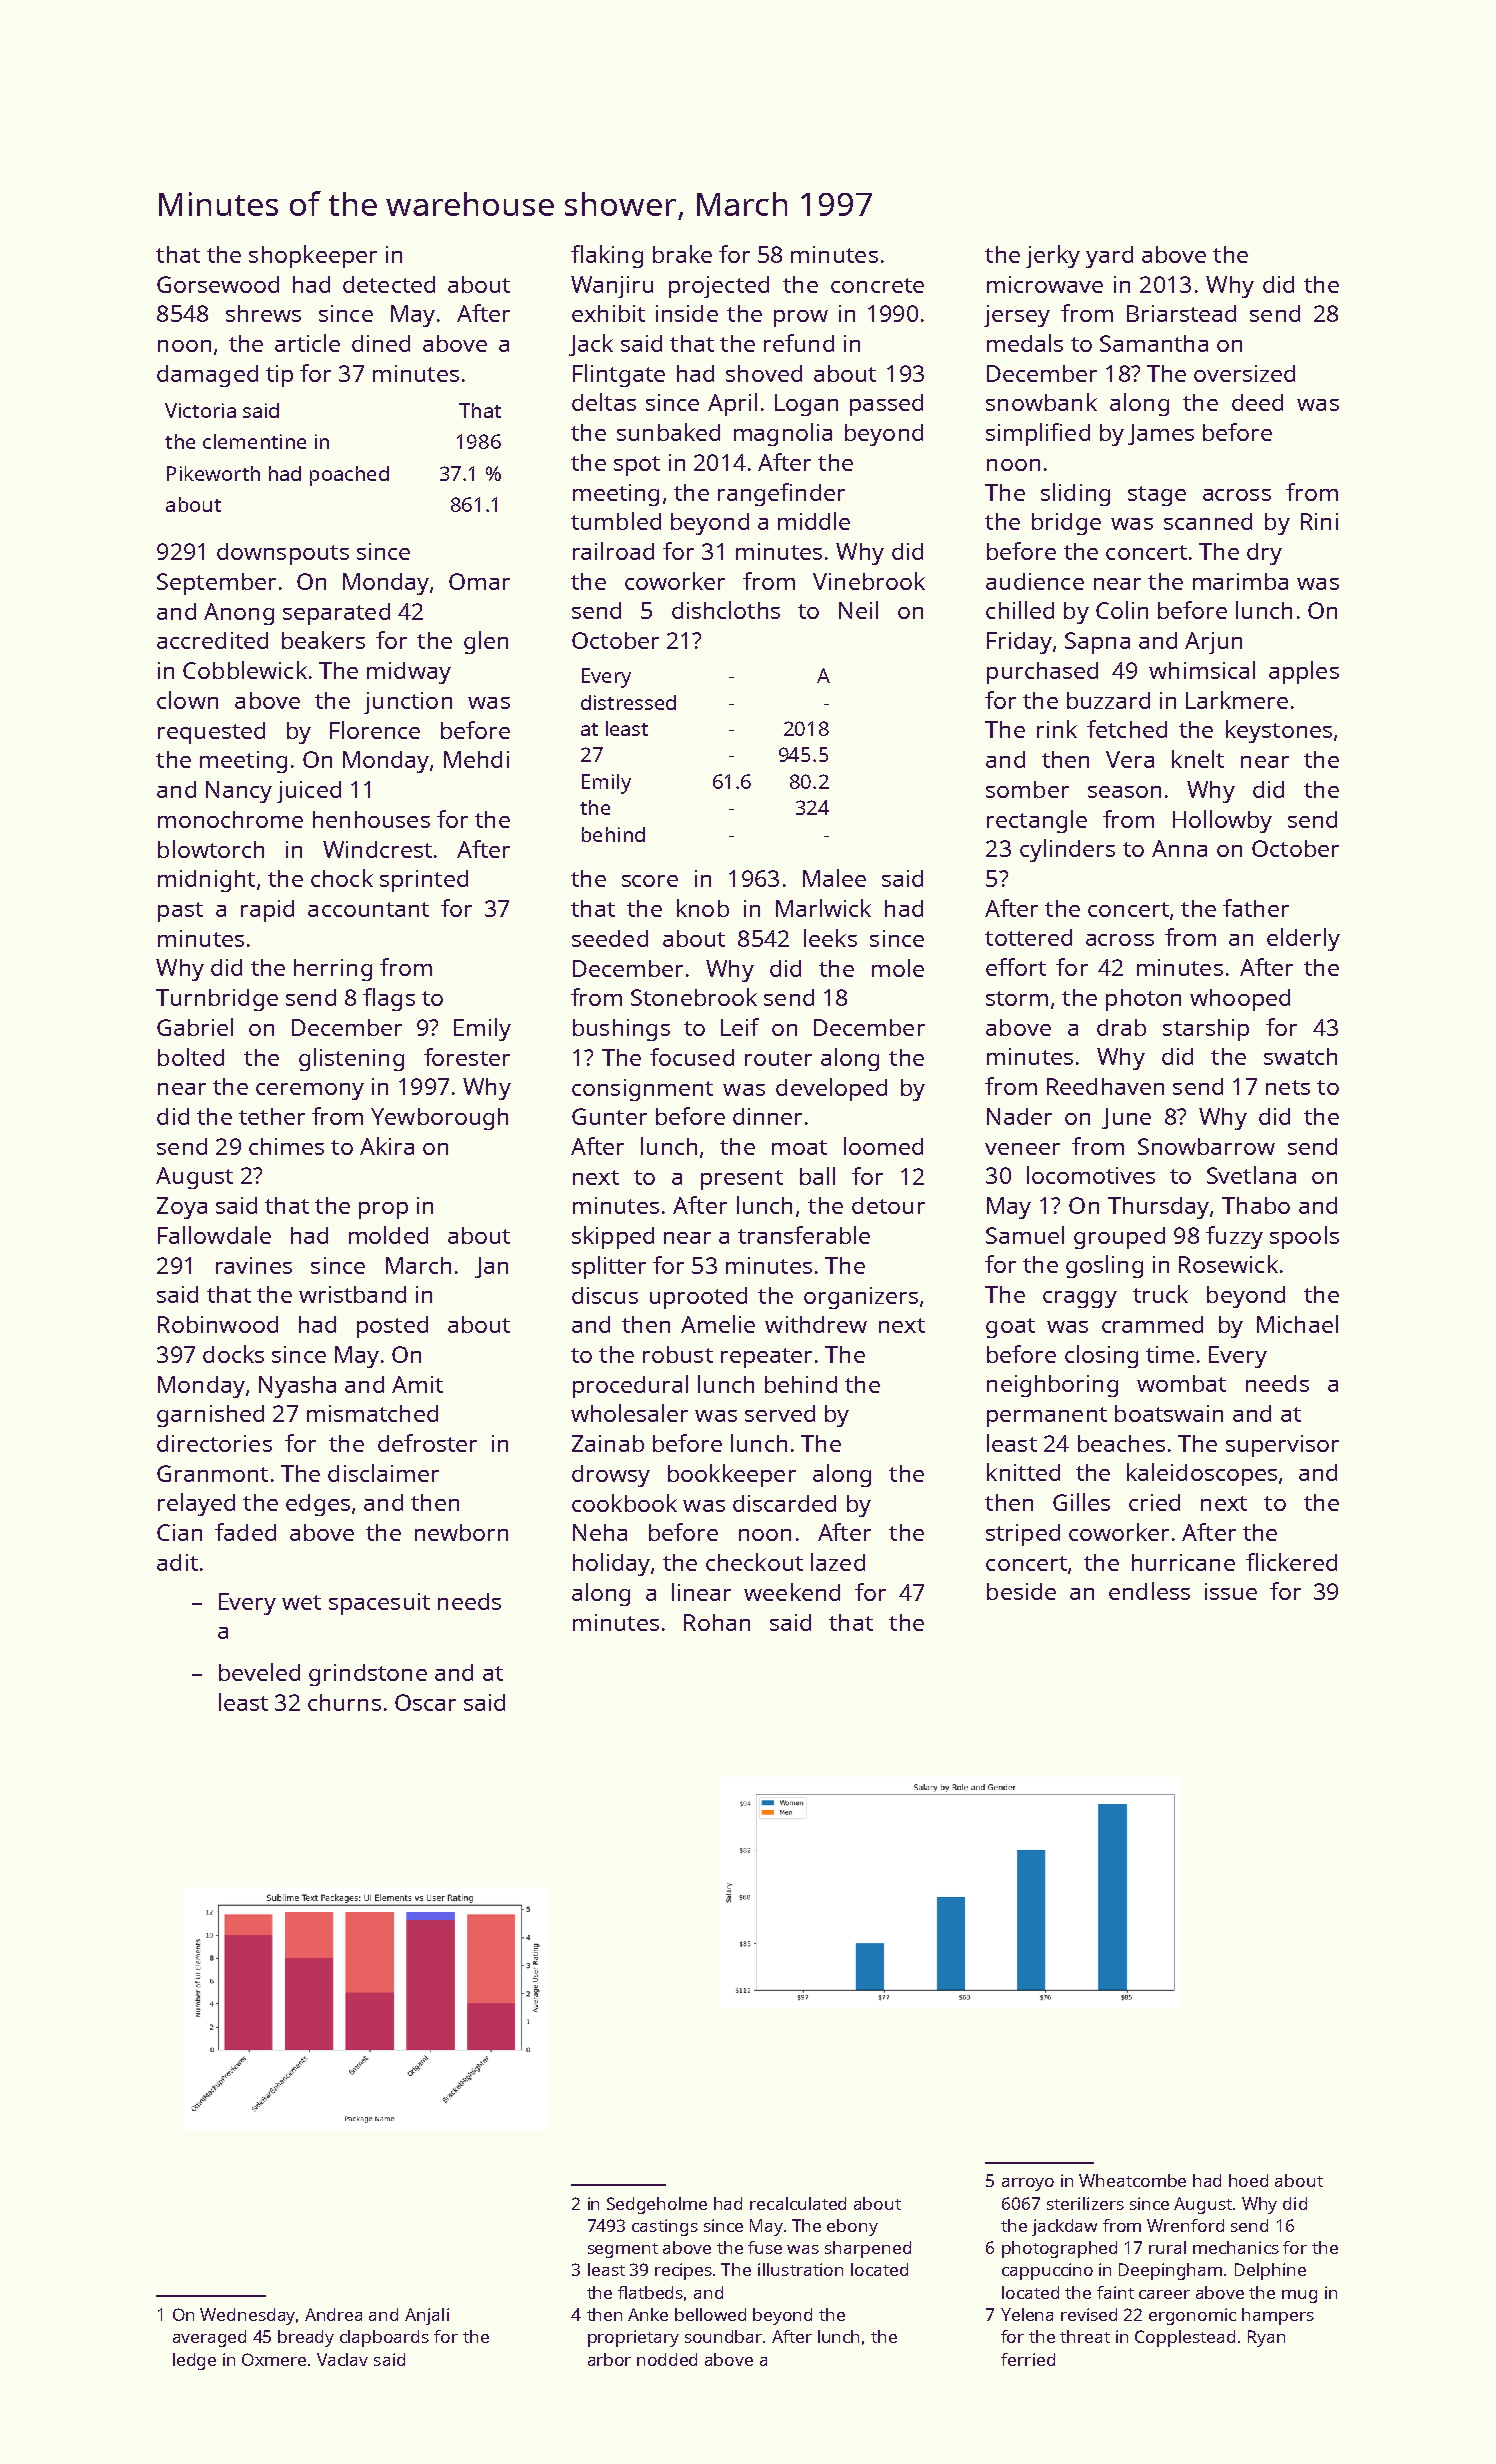 Image resolution: width=1496 pixels, height=2464 pixels. Describe the element at coordinates (1081, 1502) in the document. I see `Gilles` at that location.
